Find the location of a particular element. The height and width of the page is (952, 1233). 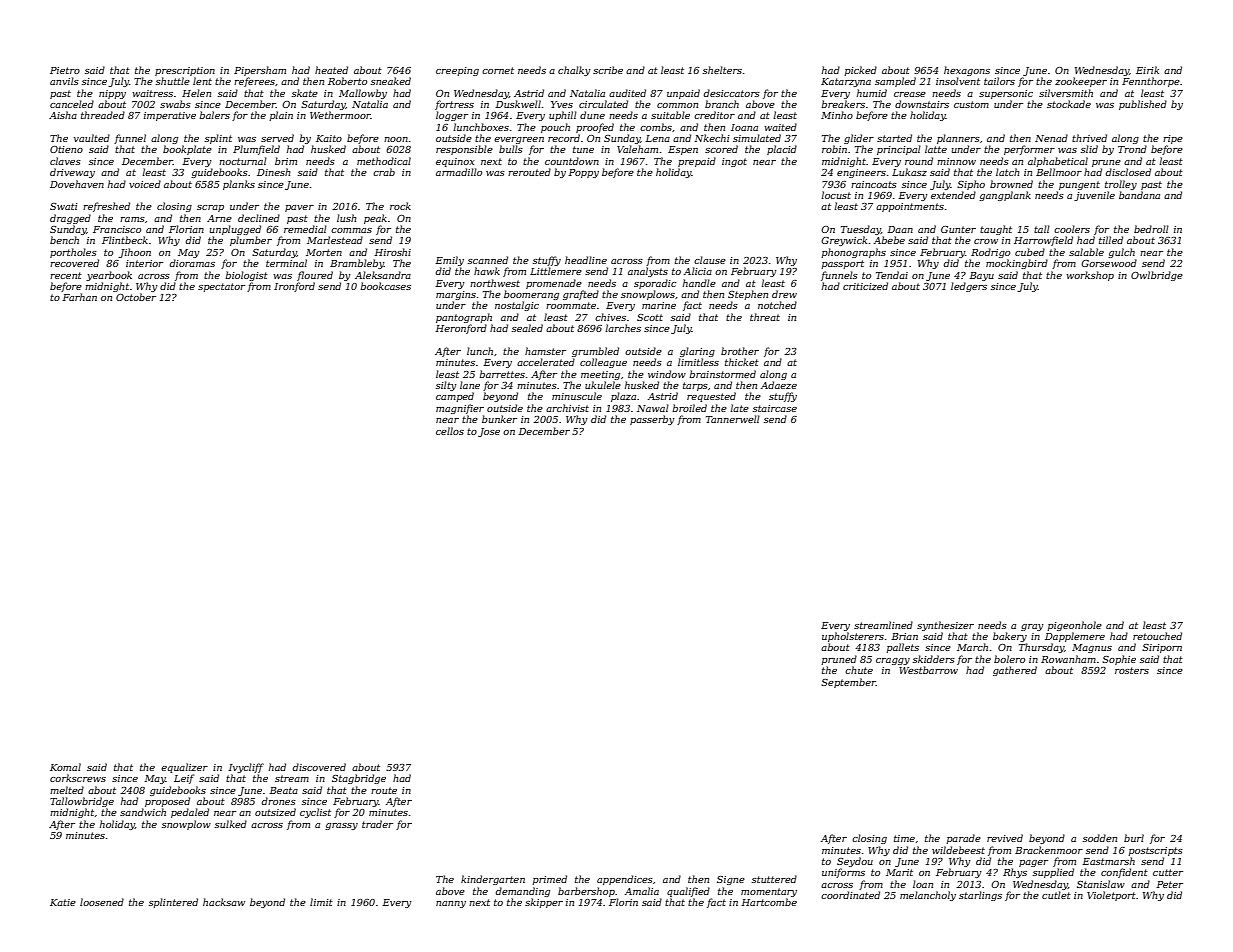

recovered is located at coordinates (74, 263).
